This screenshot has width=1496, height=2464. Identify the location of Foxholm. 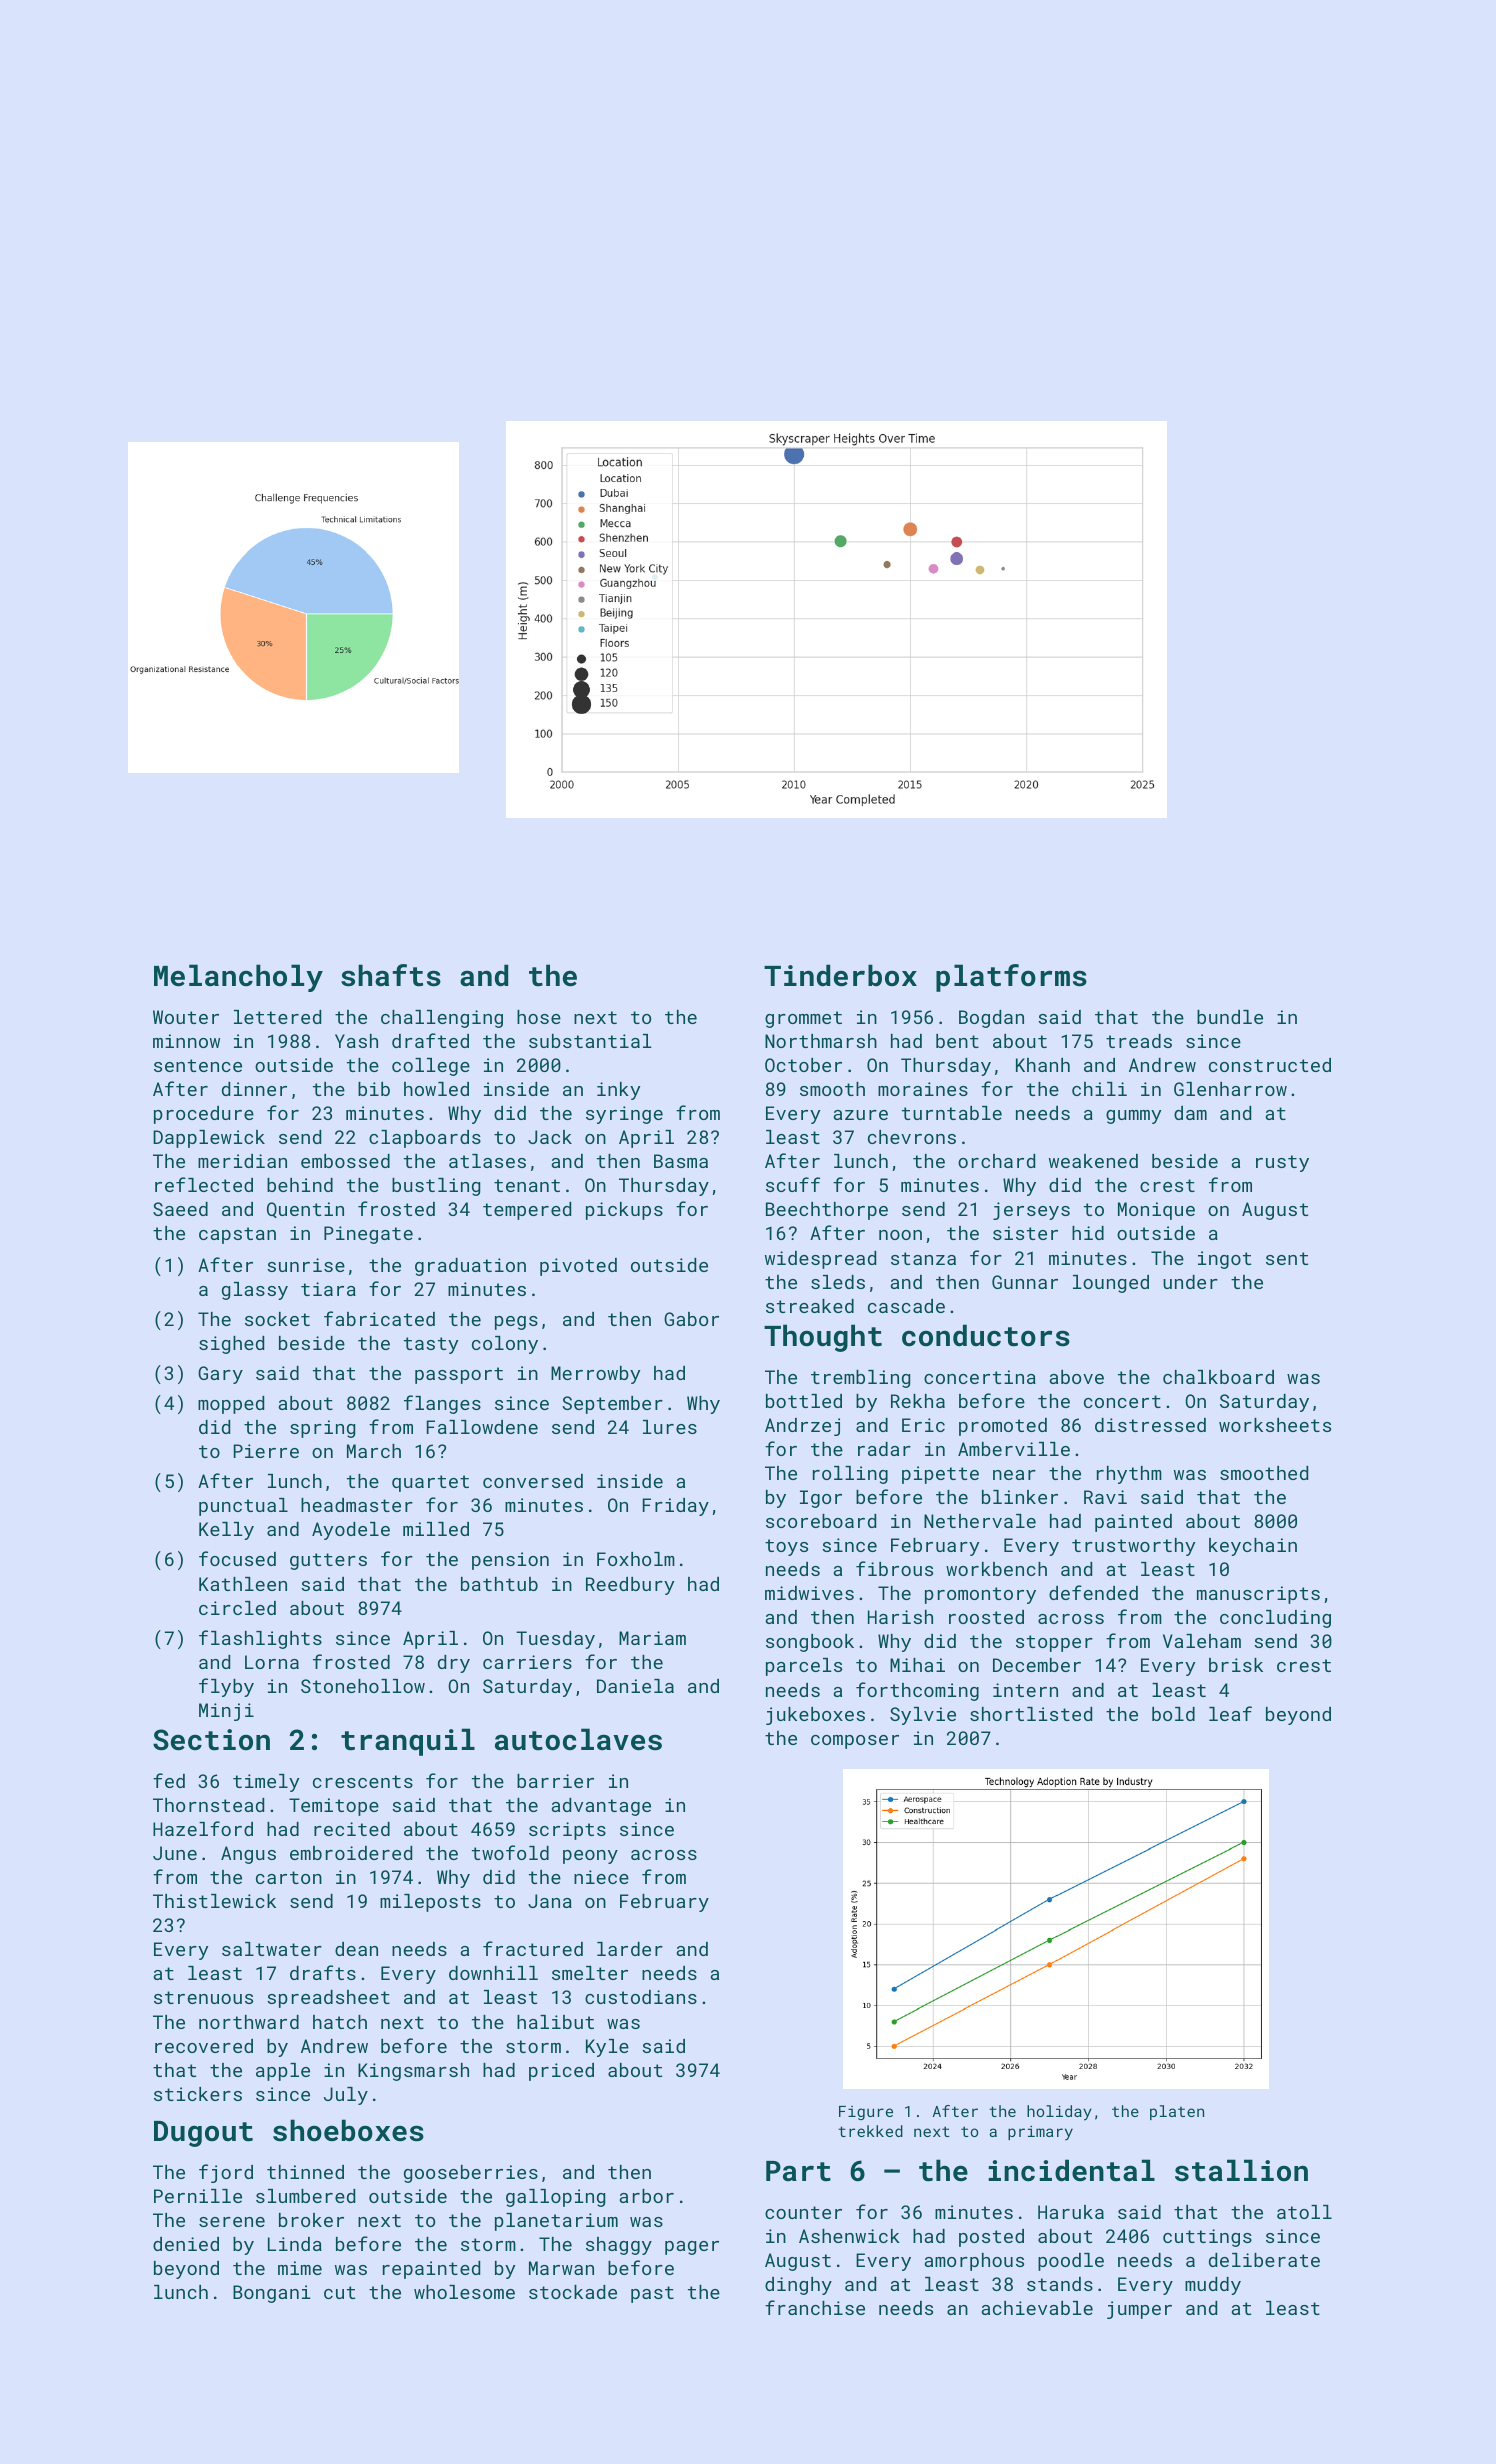
(636, 1559).
